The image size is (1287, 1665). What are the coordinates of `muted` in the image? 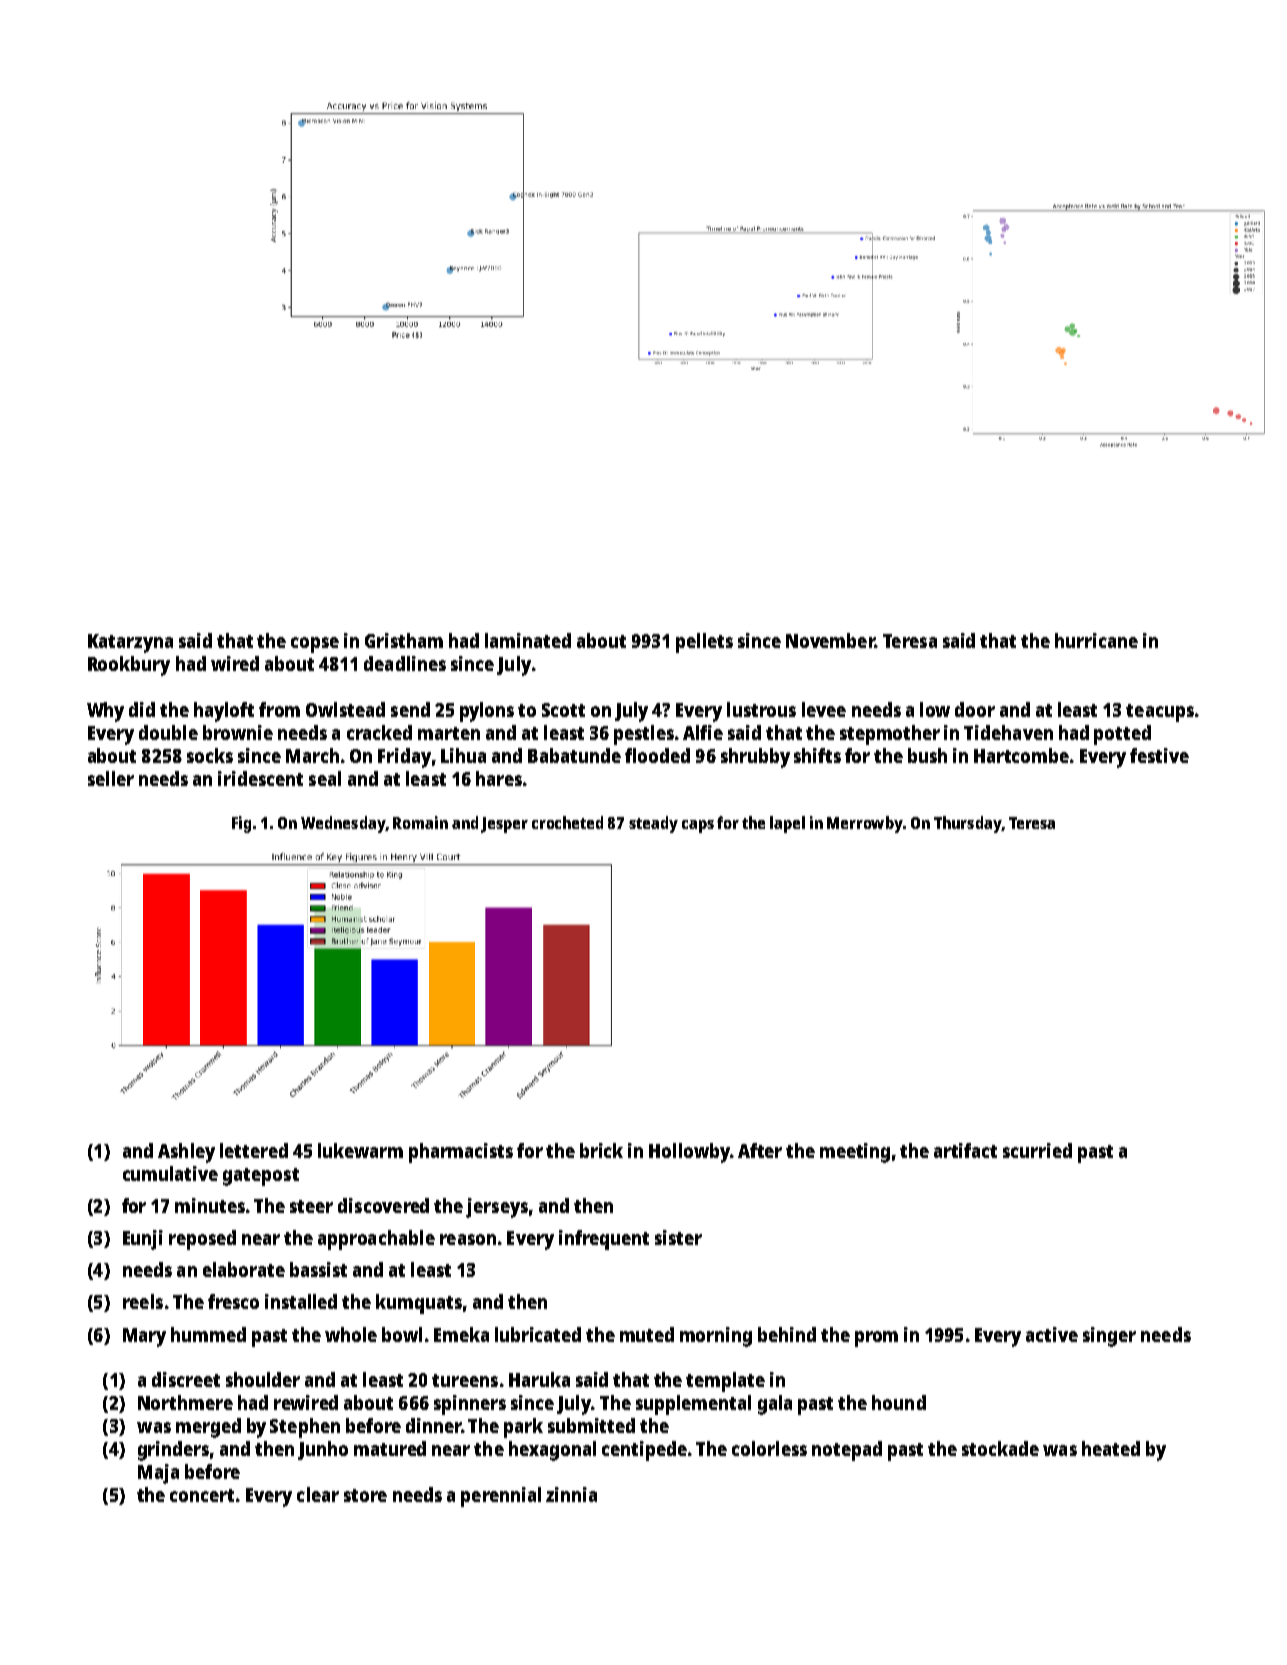 It's located at (647, 1334).
